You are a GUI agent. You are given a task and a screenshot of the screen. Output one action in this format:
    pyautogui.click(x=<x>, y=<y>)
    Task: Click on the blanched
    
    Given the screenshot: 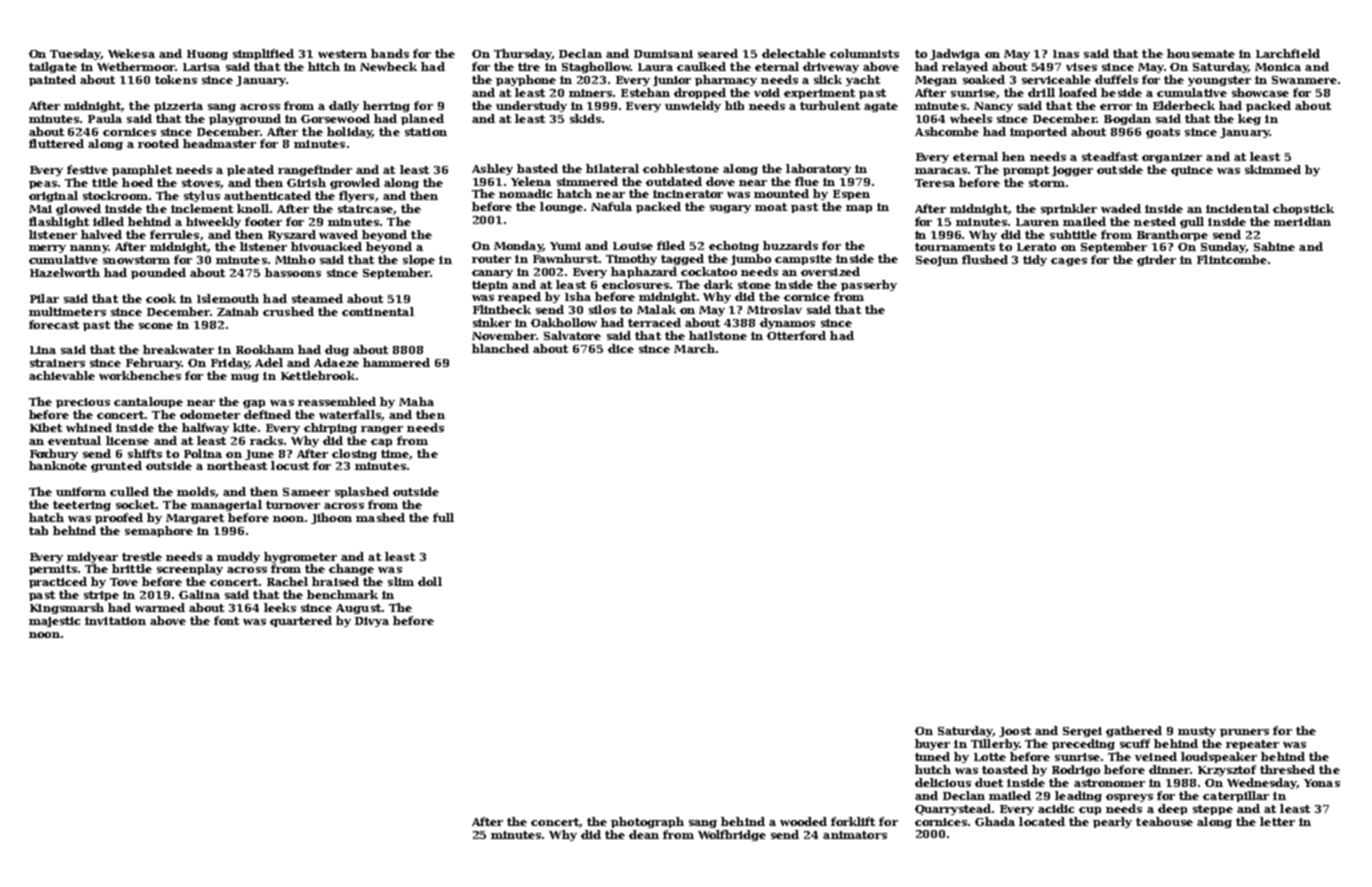 What is the action you would take?
    pyautogui.click(x=500, y=348)
